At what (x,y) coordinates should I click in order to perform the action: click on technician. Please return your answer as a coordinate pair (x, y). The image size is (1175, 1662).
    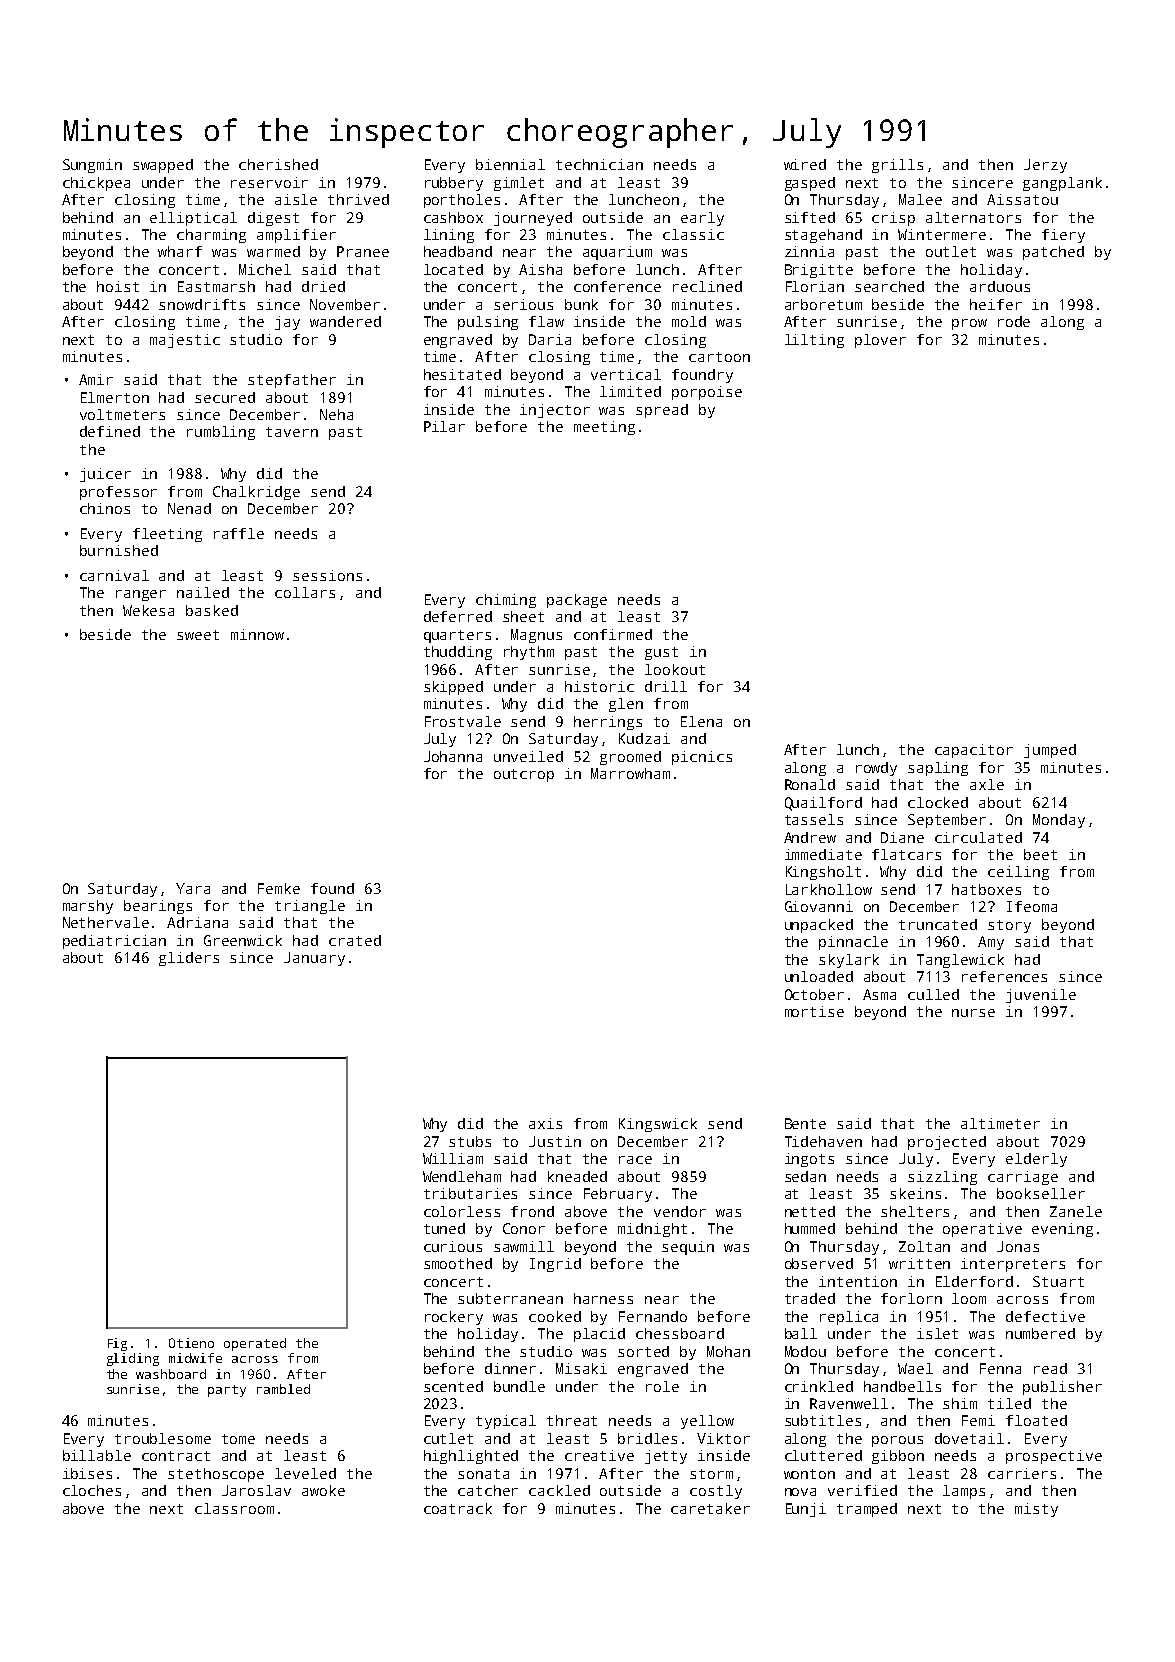
    Looking at the image, I should click on (599, 164).
